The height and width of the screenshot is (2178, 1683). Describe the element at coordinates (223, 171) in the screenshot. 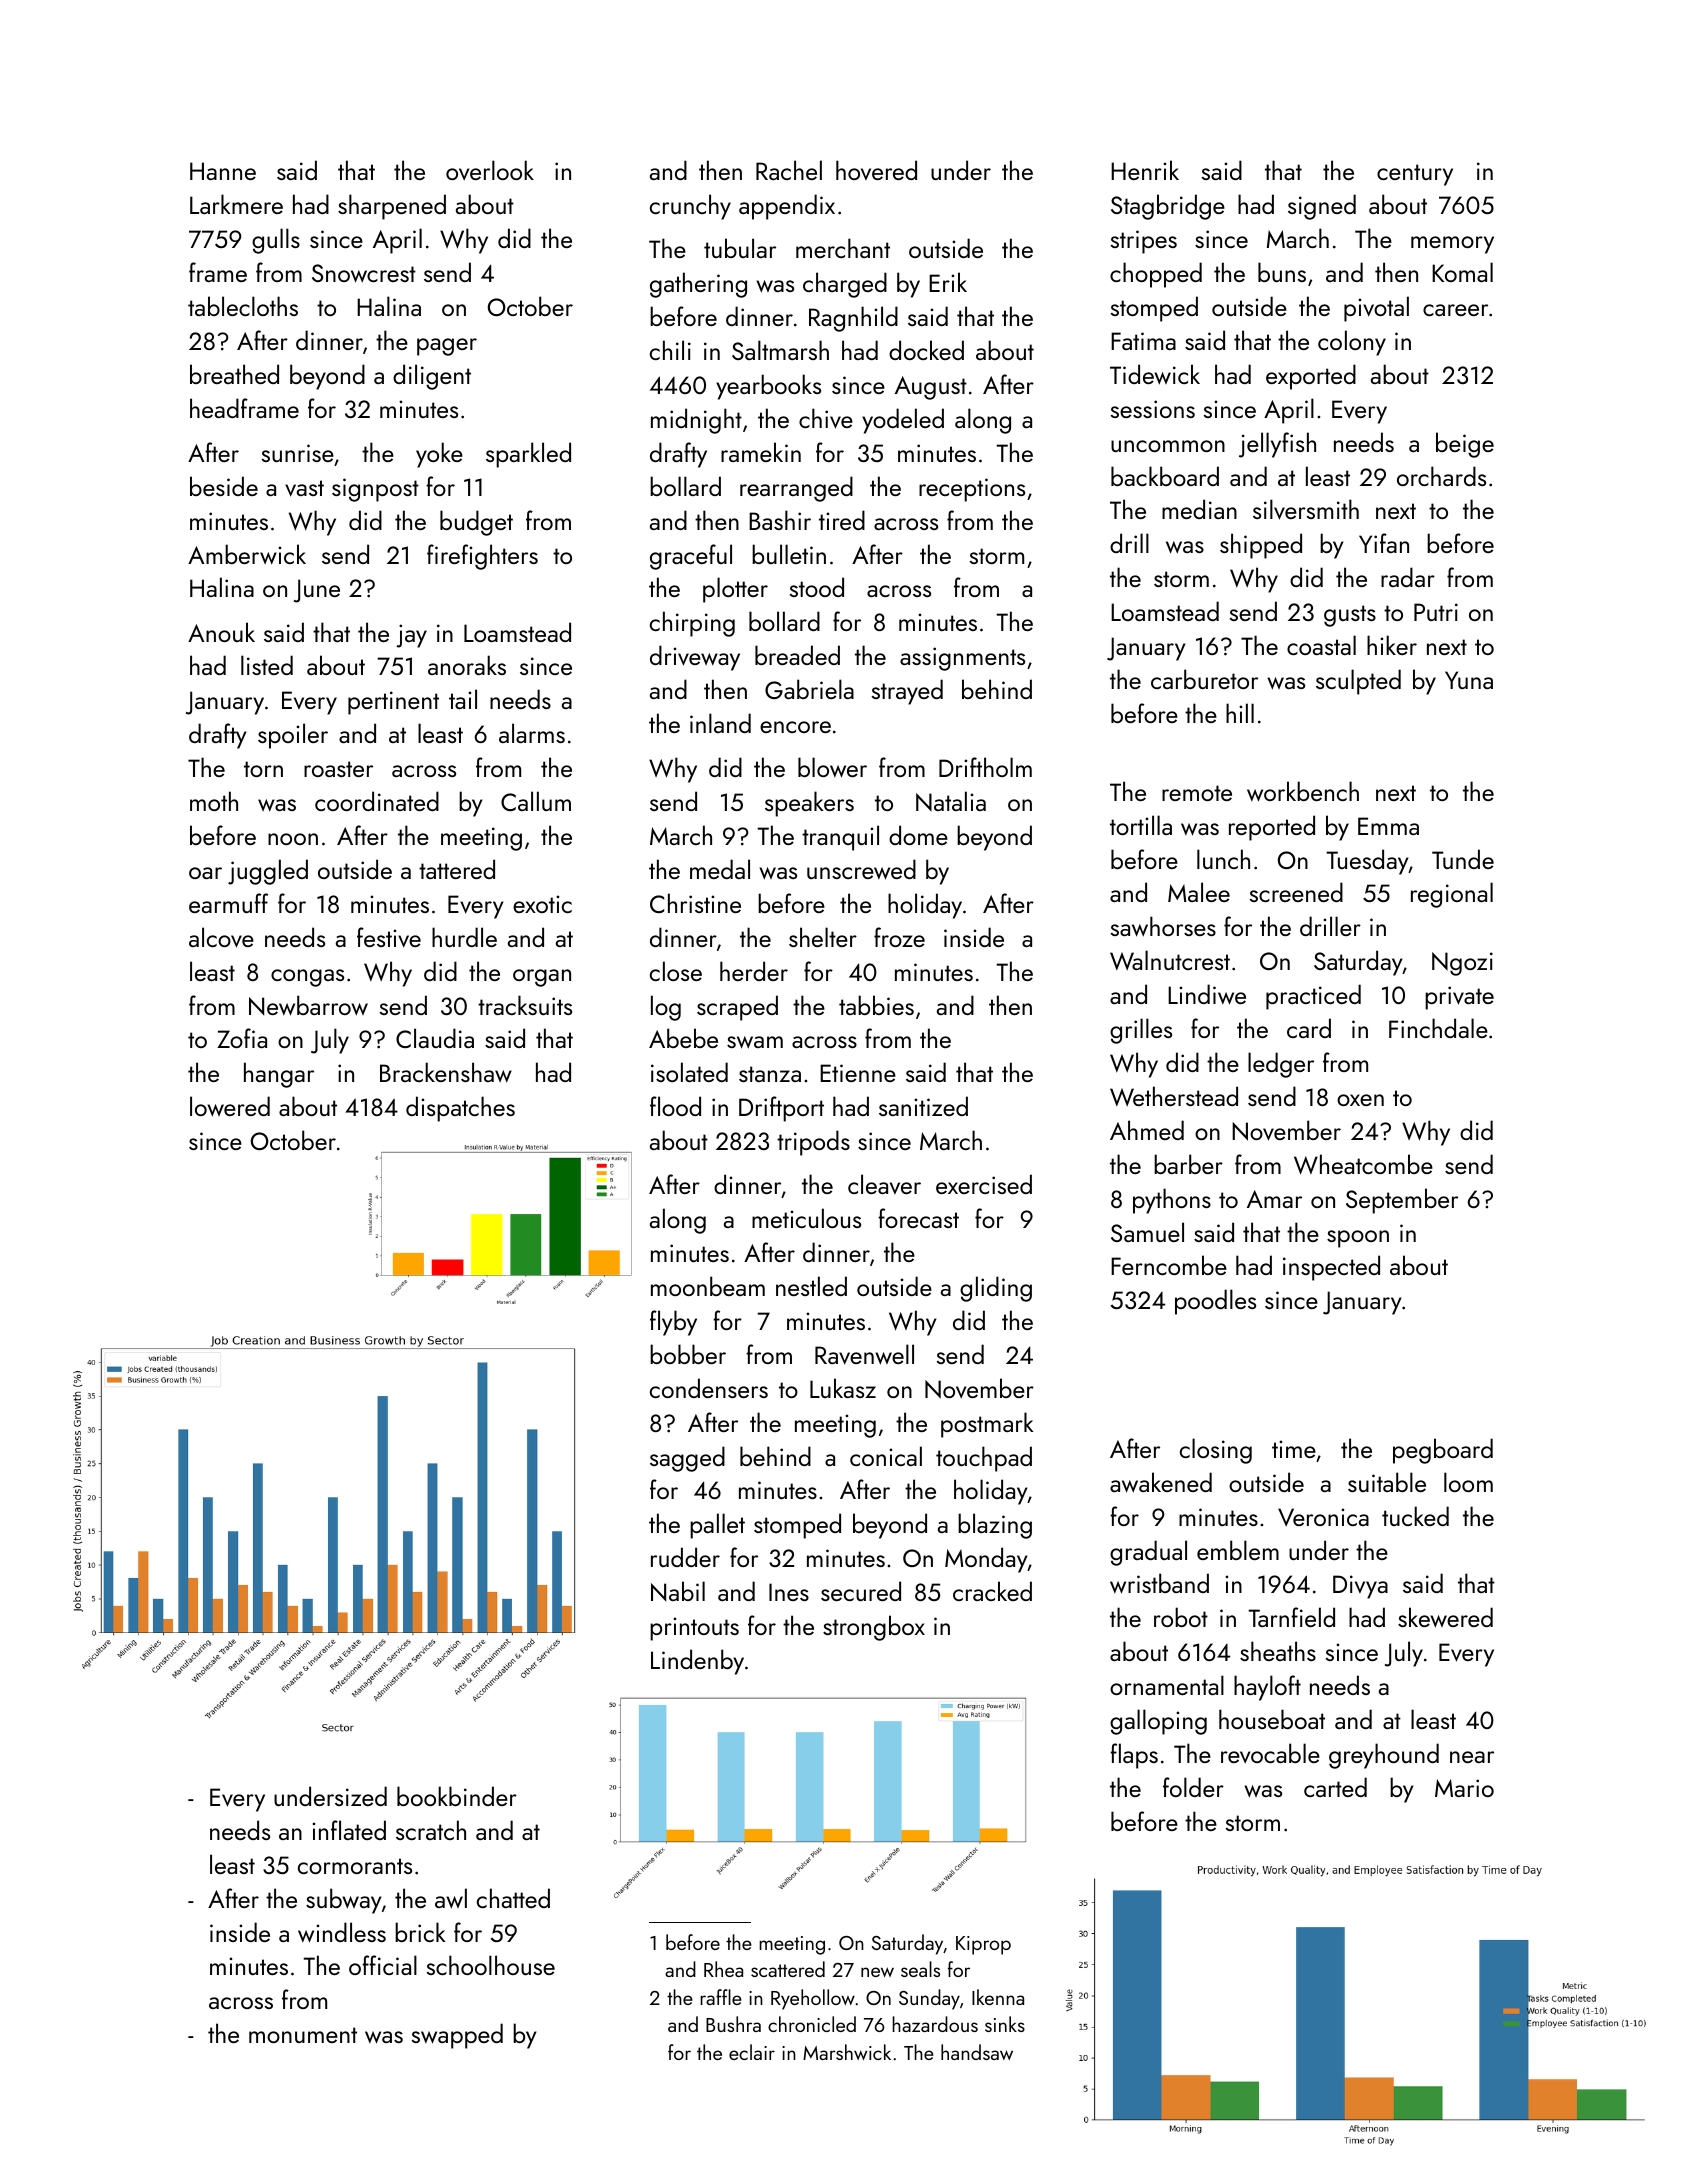

I see `Hanne` at that location.
